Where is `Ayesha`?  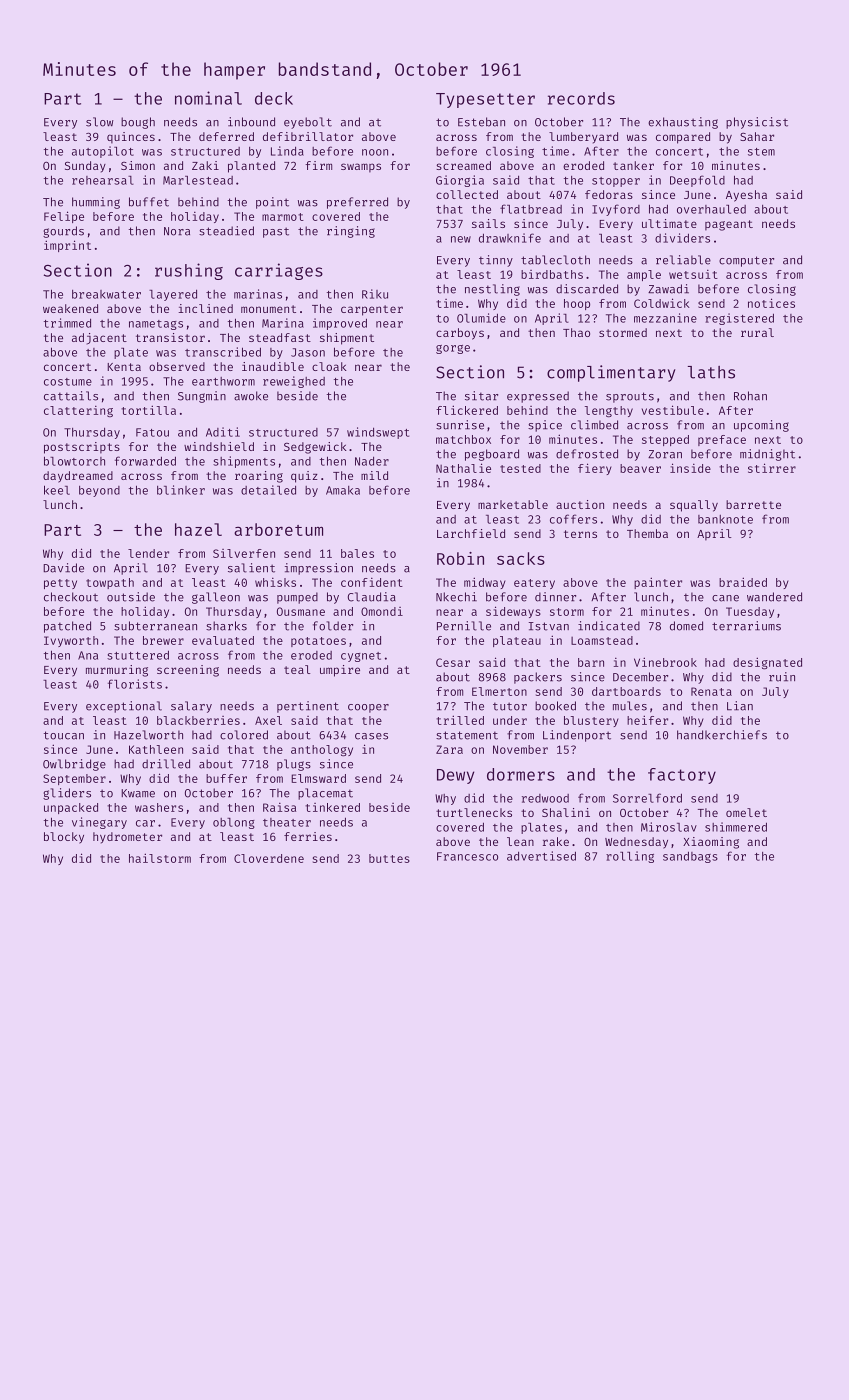 Ayesha is located at coordinates (746, 196).
